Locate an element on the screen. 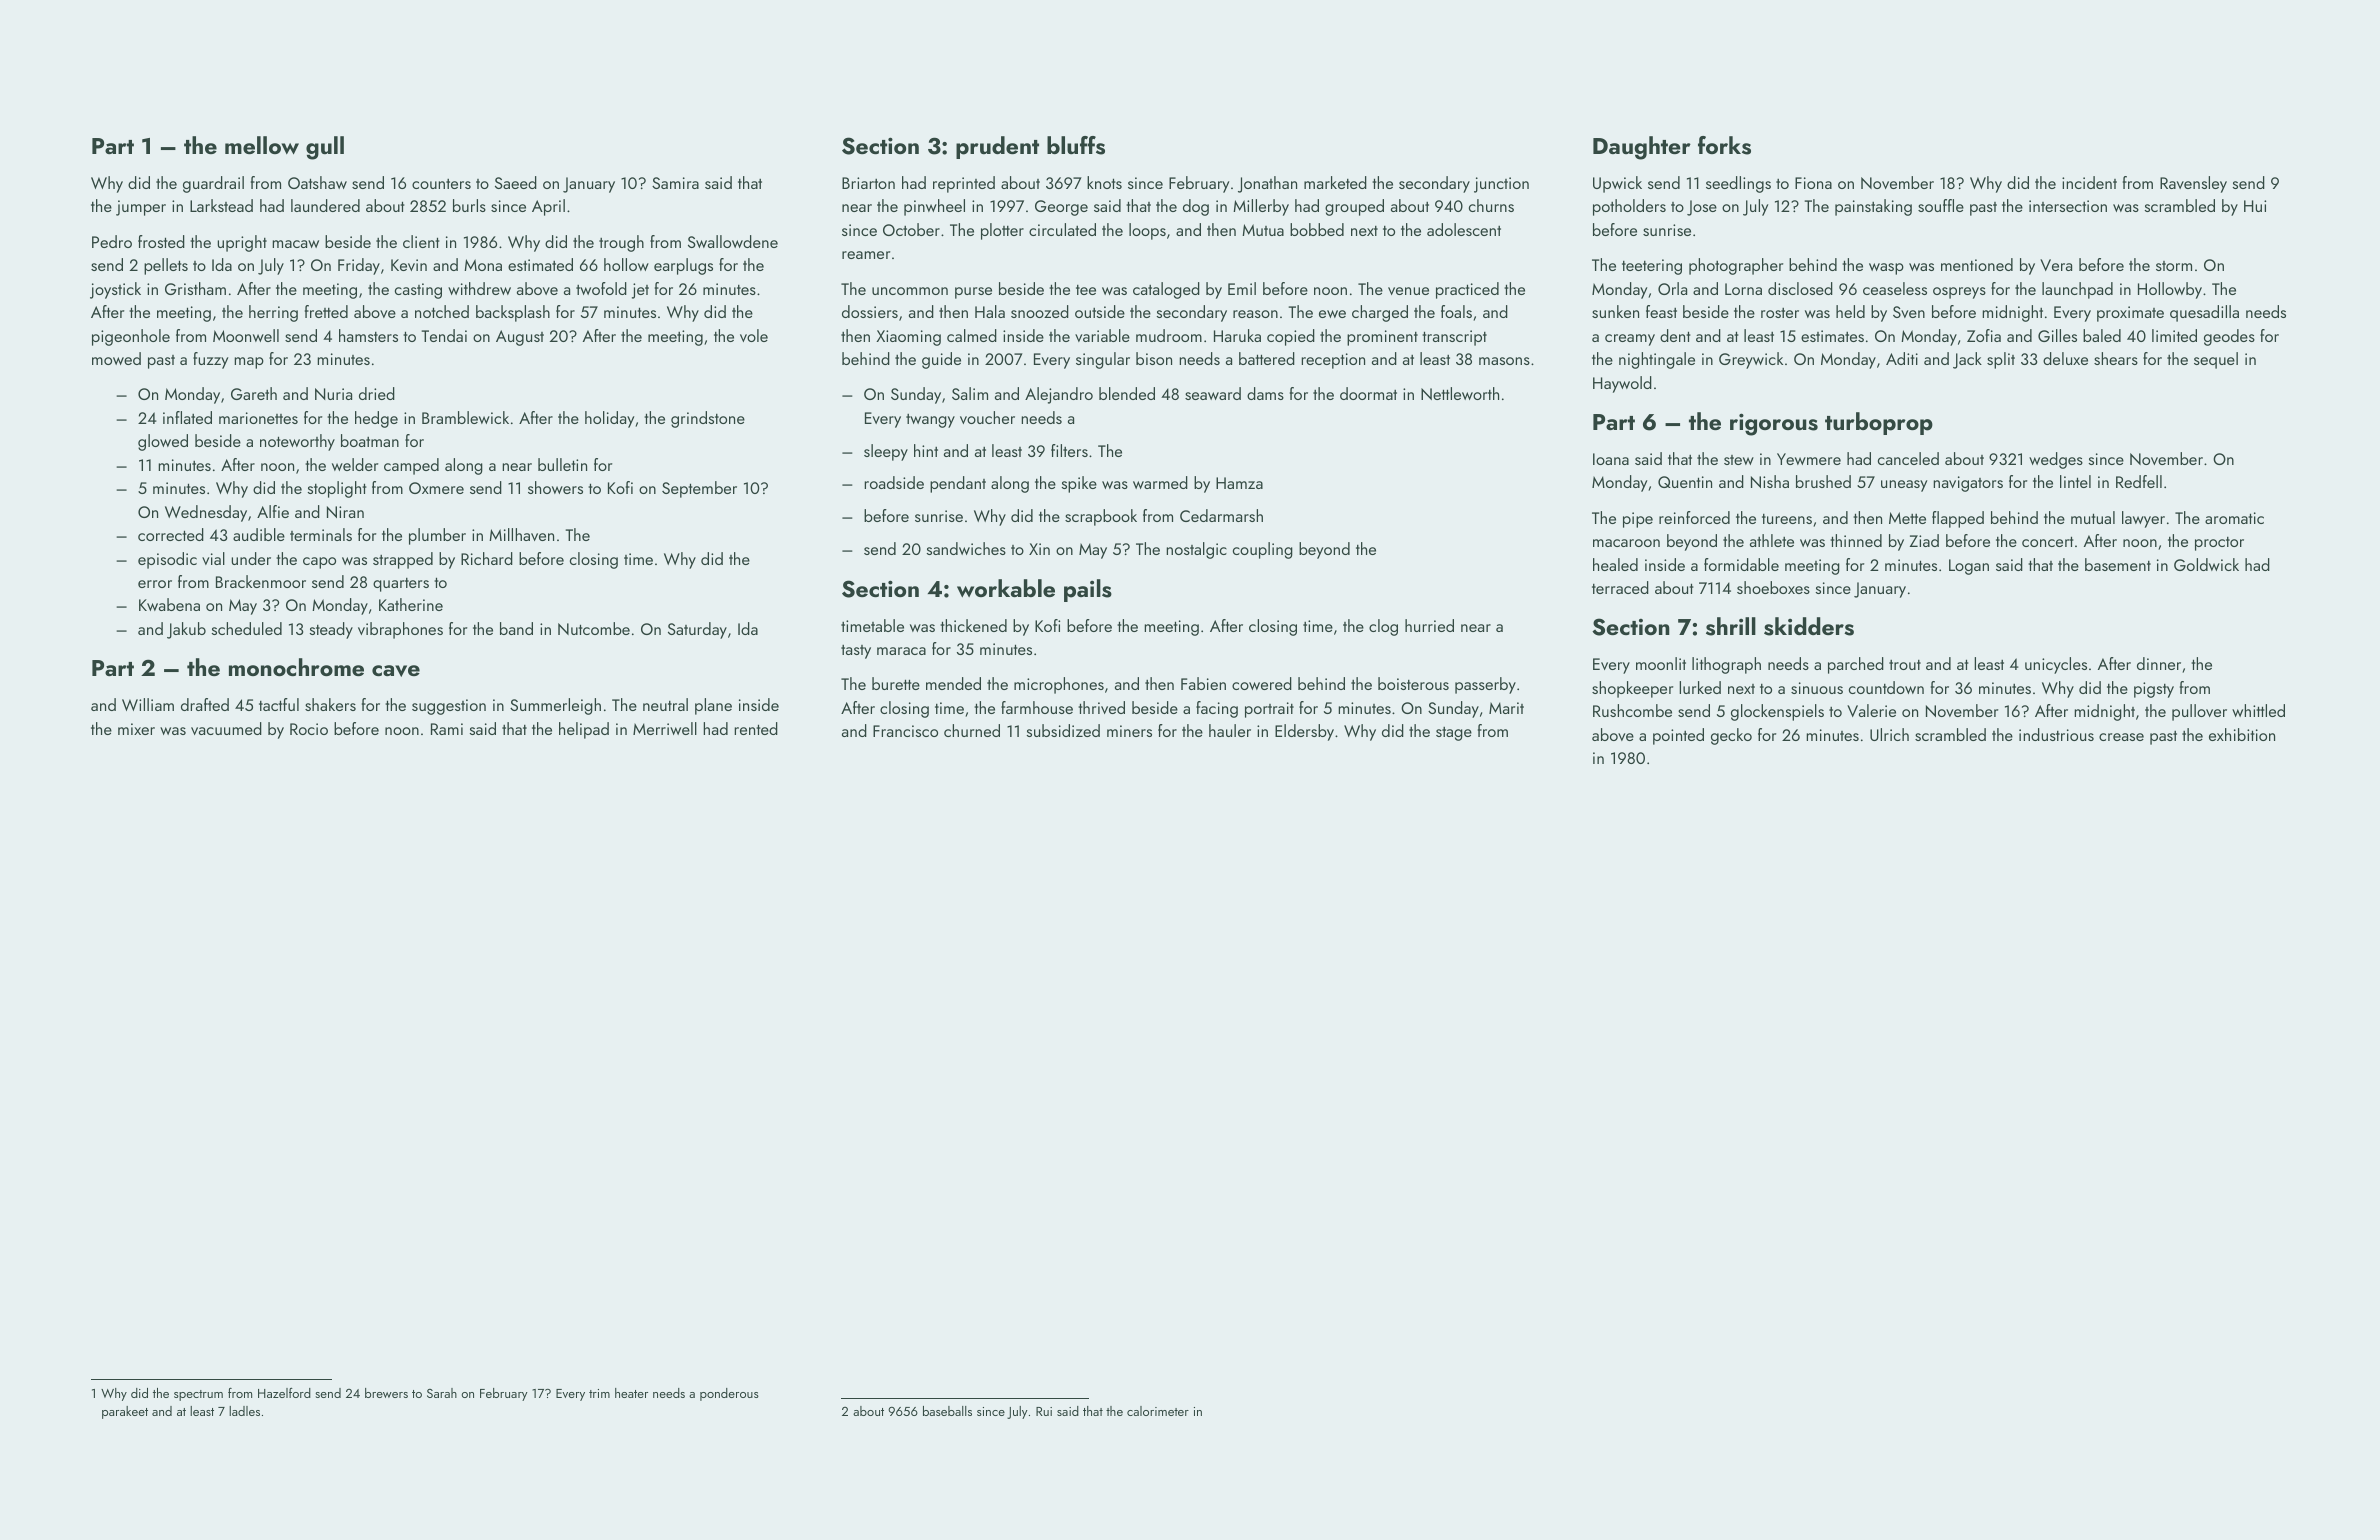 This screenshot has height=1540, width=2380. bluffs is located at coordinates (1076, 145).
